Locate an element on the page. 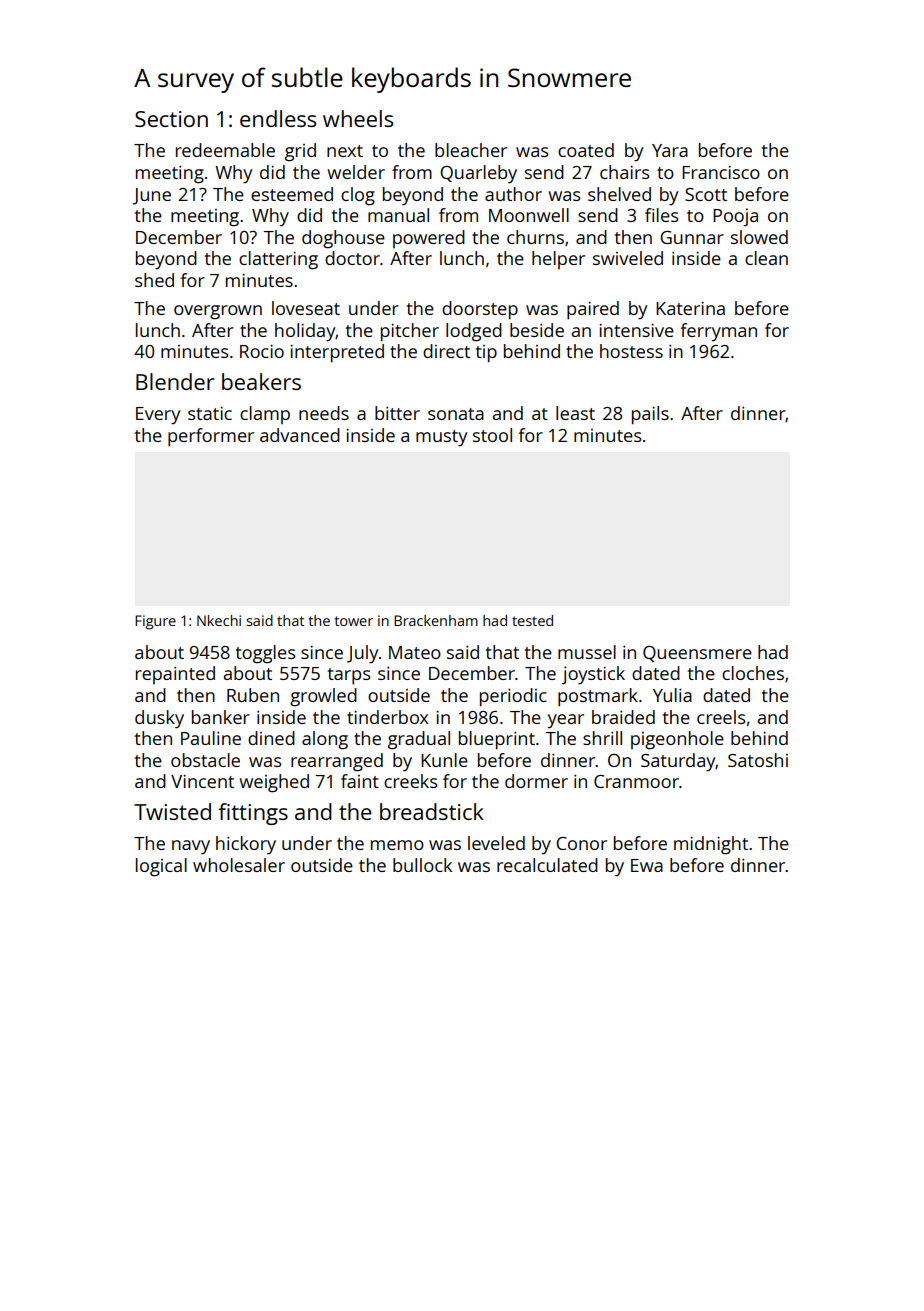 The height and width of the document is (1311, 924). welder is located at coordinates (356, 172).
